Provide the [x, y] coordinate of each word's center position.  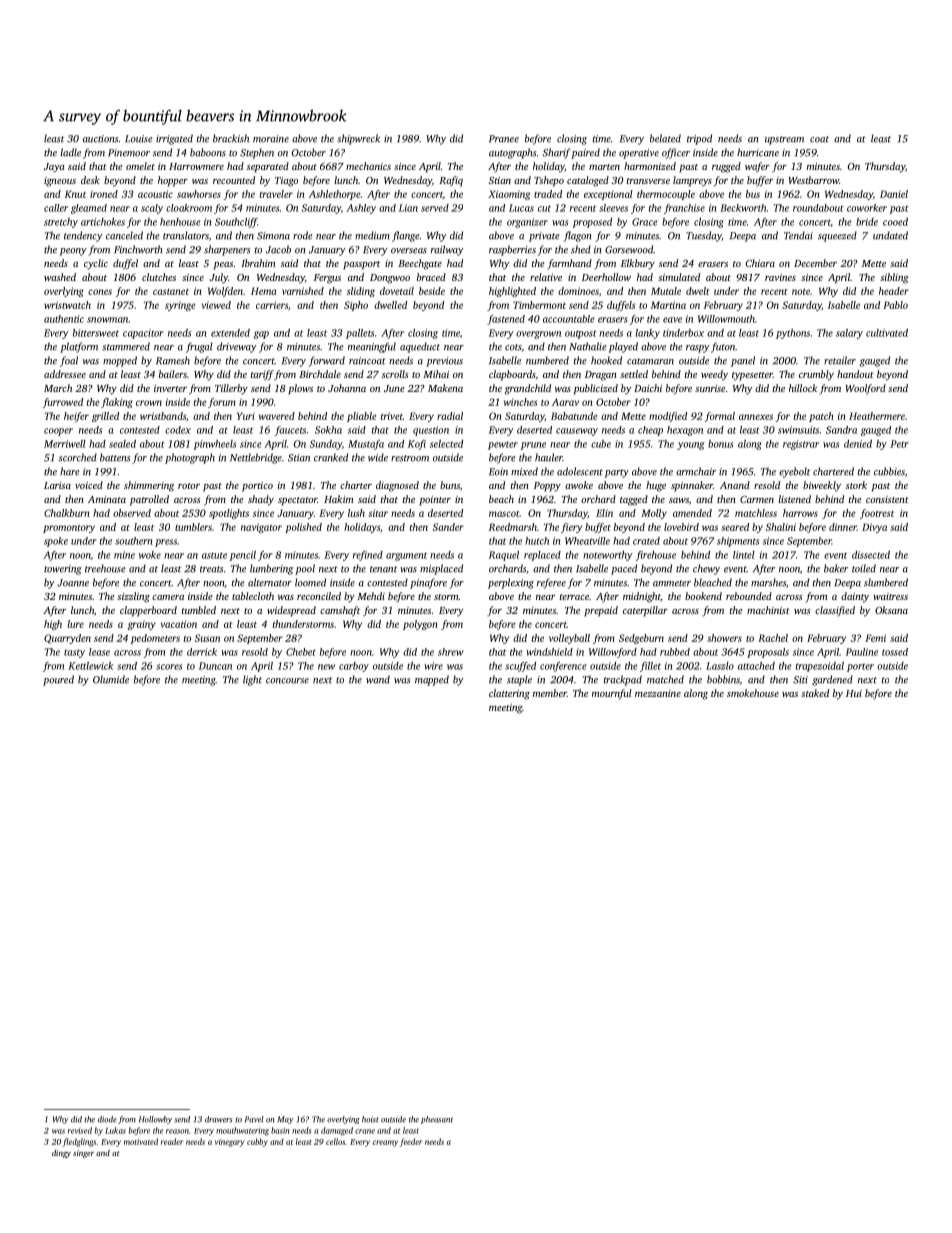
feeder [411, 1142]
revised [80, 1130]
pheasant [437, 1120]
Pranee [504, 139]
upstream [784, 140]
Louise [139, 139]
